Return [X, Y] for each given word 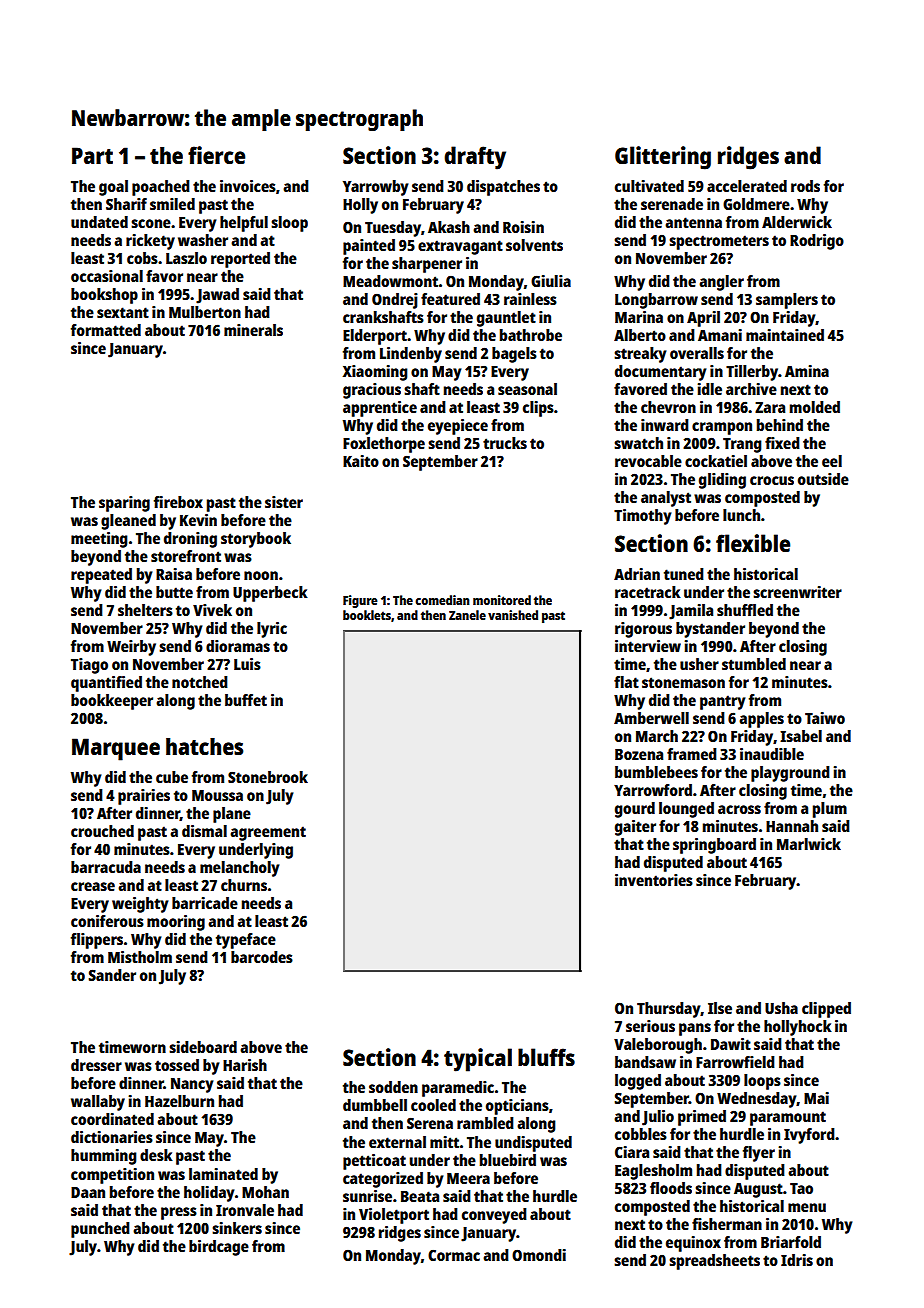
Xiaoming [375, 373]
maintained [785, 335]
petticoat [374, 1162]
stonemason [683, 682]
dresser [96, 1065]
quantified [106, 684]
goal [113, 188]
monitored [502, 600]
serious [650, 1026]
